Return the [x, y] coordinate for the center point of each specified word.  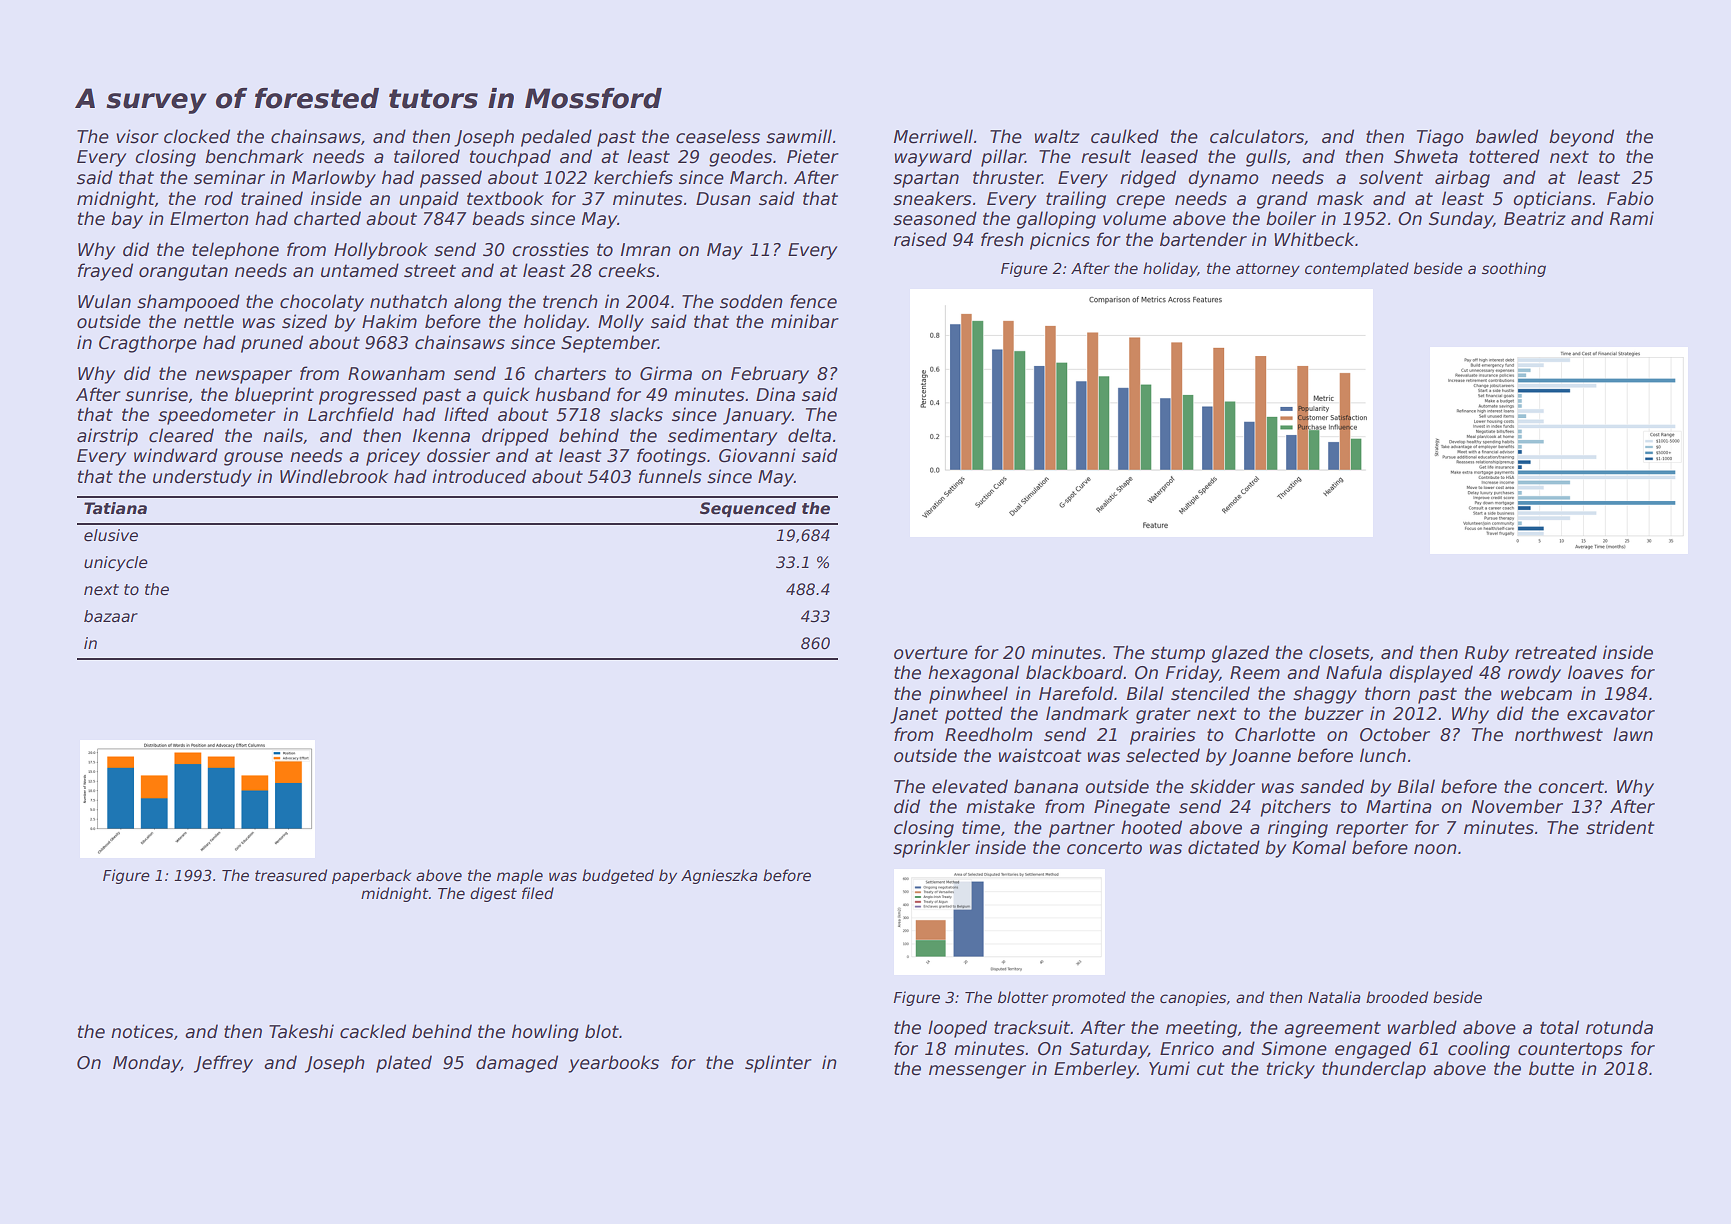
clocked [197, 136]
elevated [970, 786]
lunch [1383, 755]
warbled [1422, 1027]
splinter [778, 1064]
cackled [373, 1031]
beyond [1581, 138]
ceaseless [718, 136]
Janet [914, 715]
